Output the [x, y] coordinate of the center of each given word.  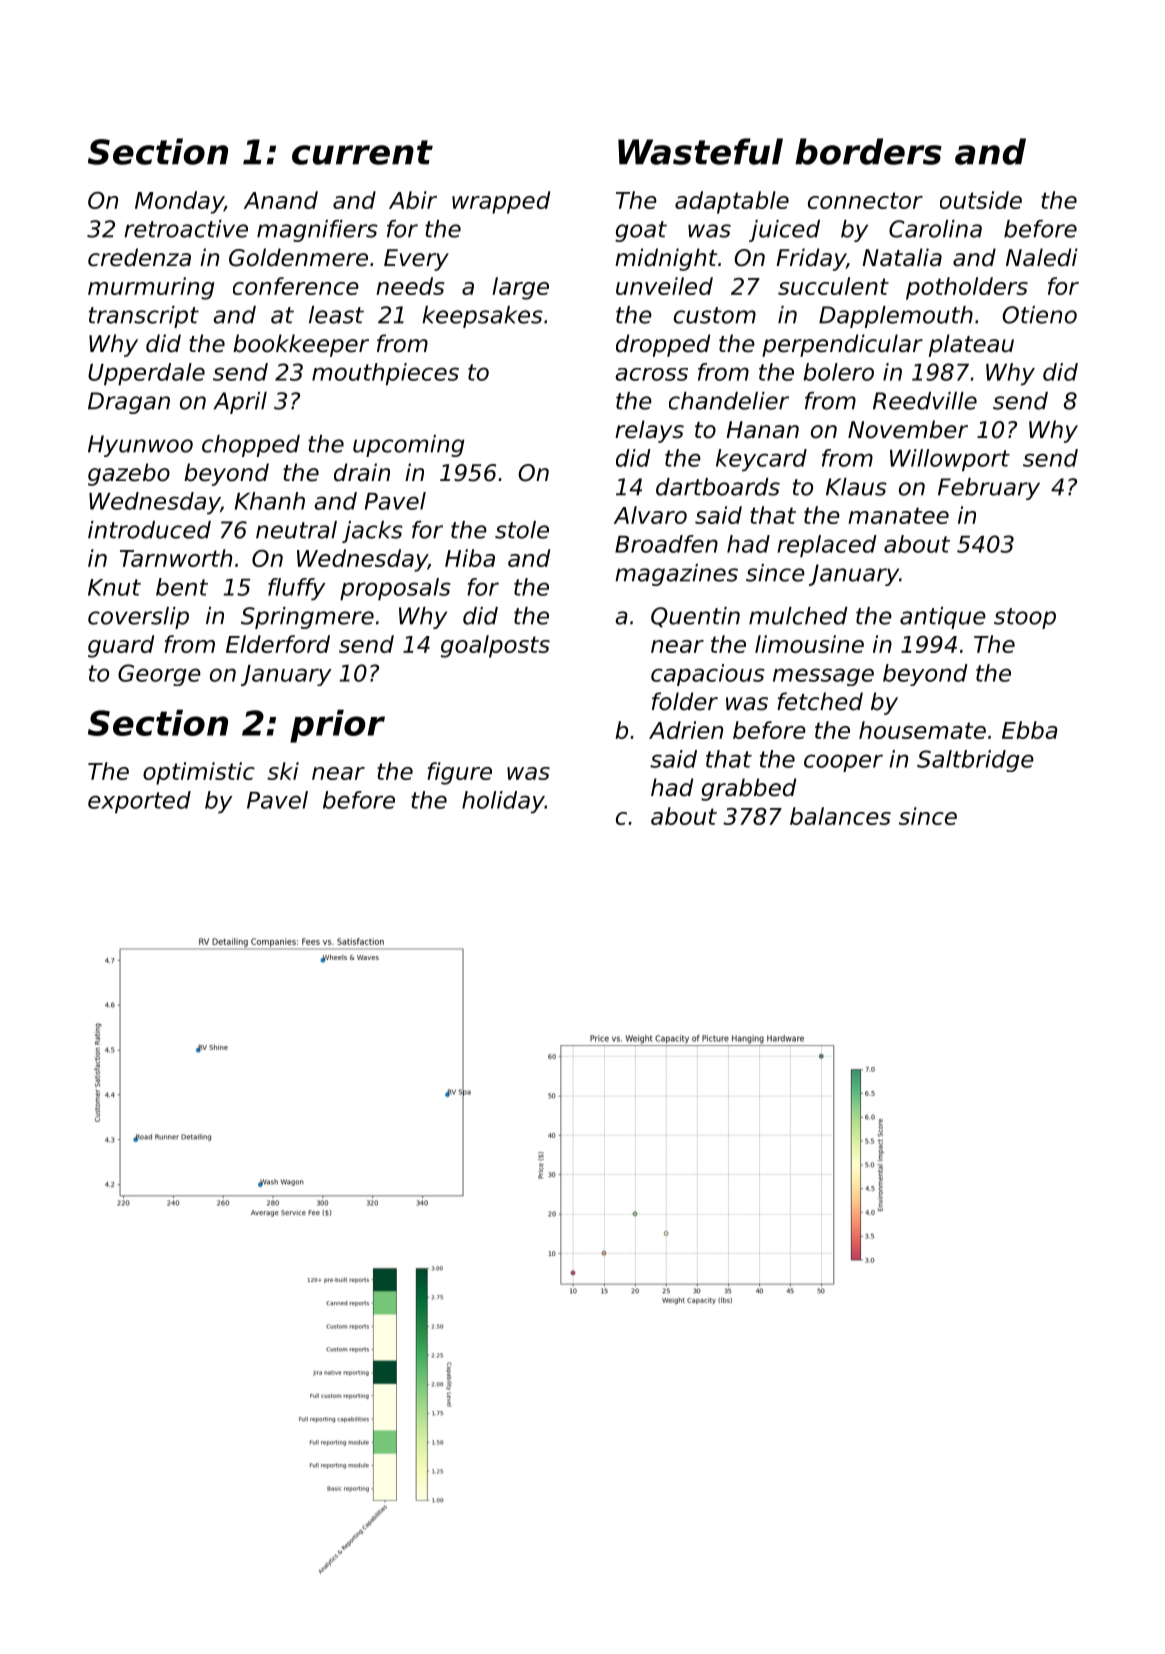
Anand [281, 200]
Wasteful [700, 151]
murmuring [151, 288]
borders [868, 151]
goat [641, 231]
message [823, 677]
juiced [784, 231]
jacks [372, 532]
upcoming [409, 446]
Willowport [950, 460]
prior [337, 726]
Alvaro [650, 515]
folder [685, 701]
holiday [503, 802]
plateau [971, 345]
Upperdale [146, 374]
